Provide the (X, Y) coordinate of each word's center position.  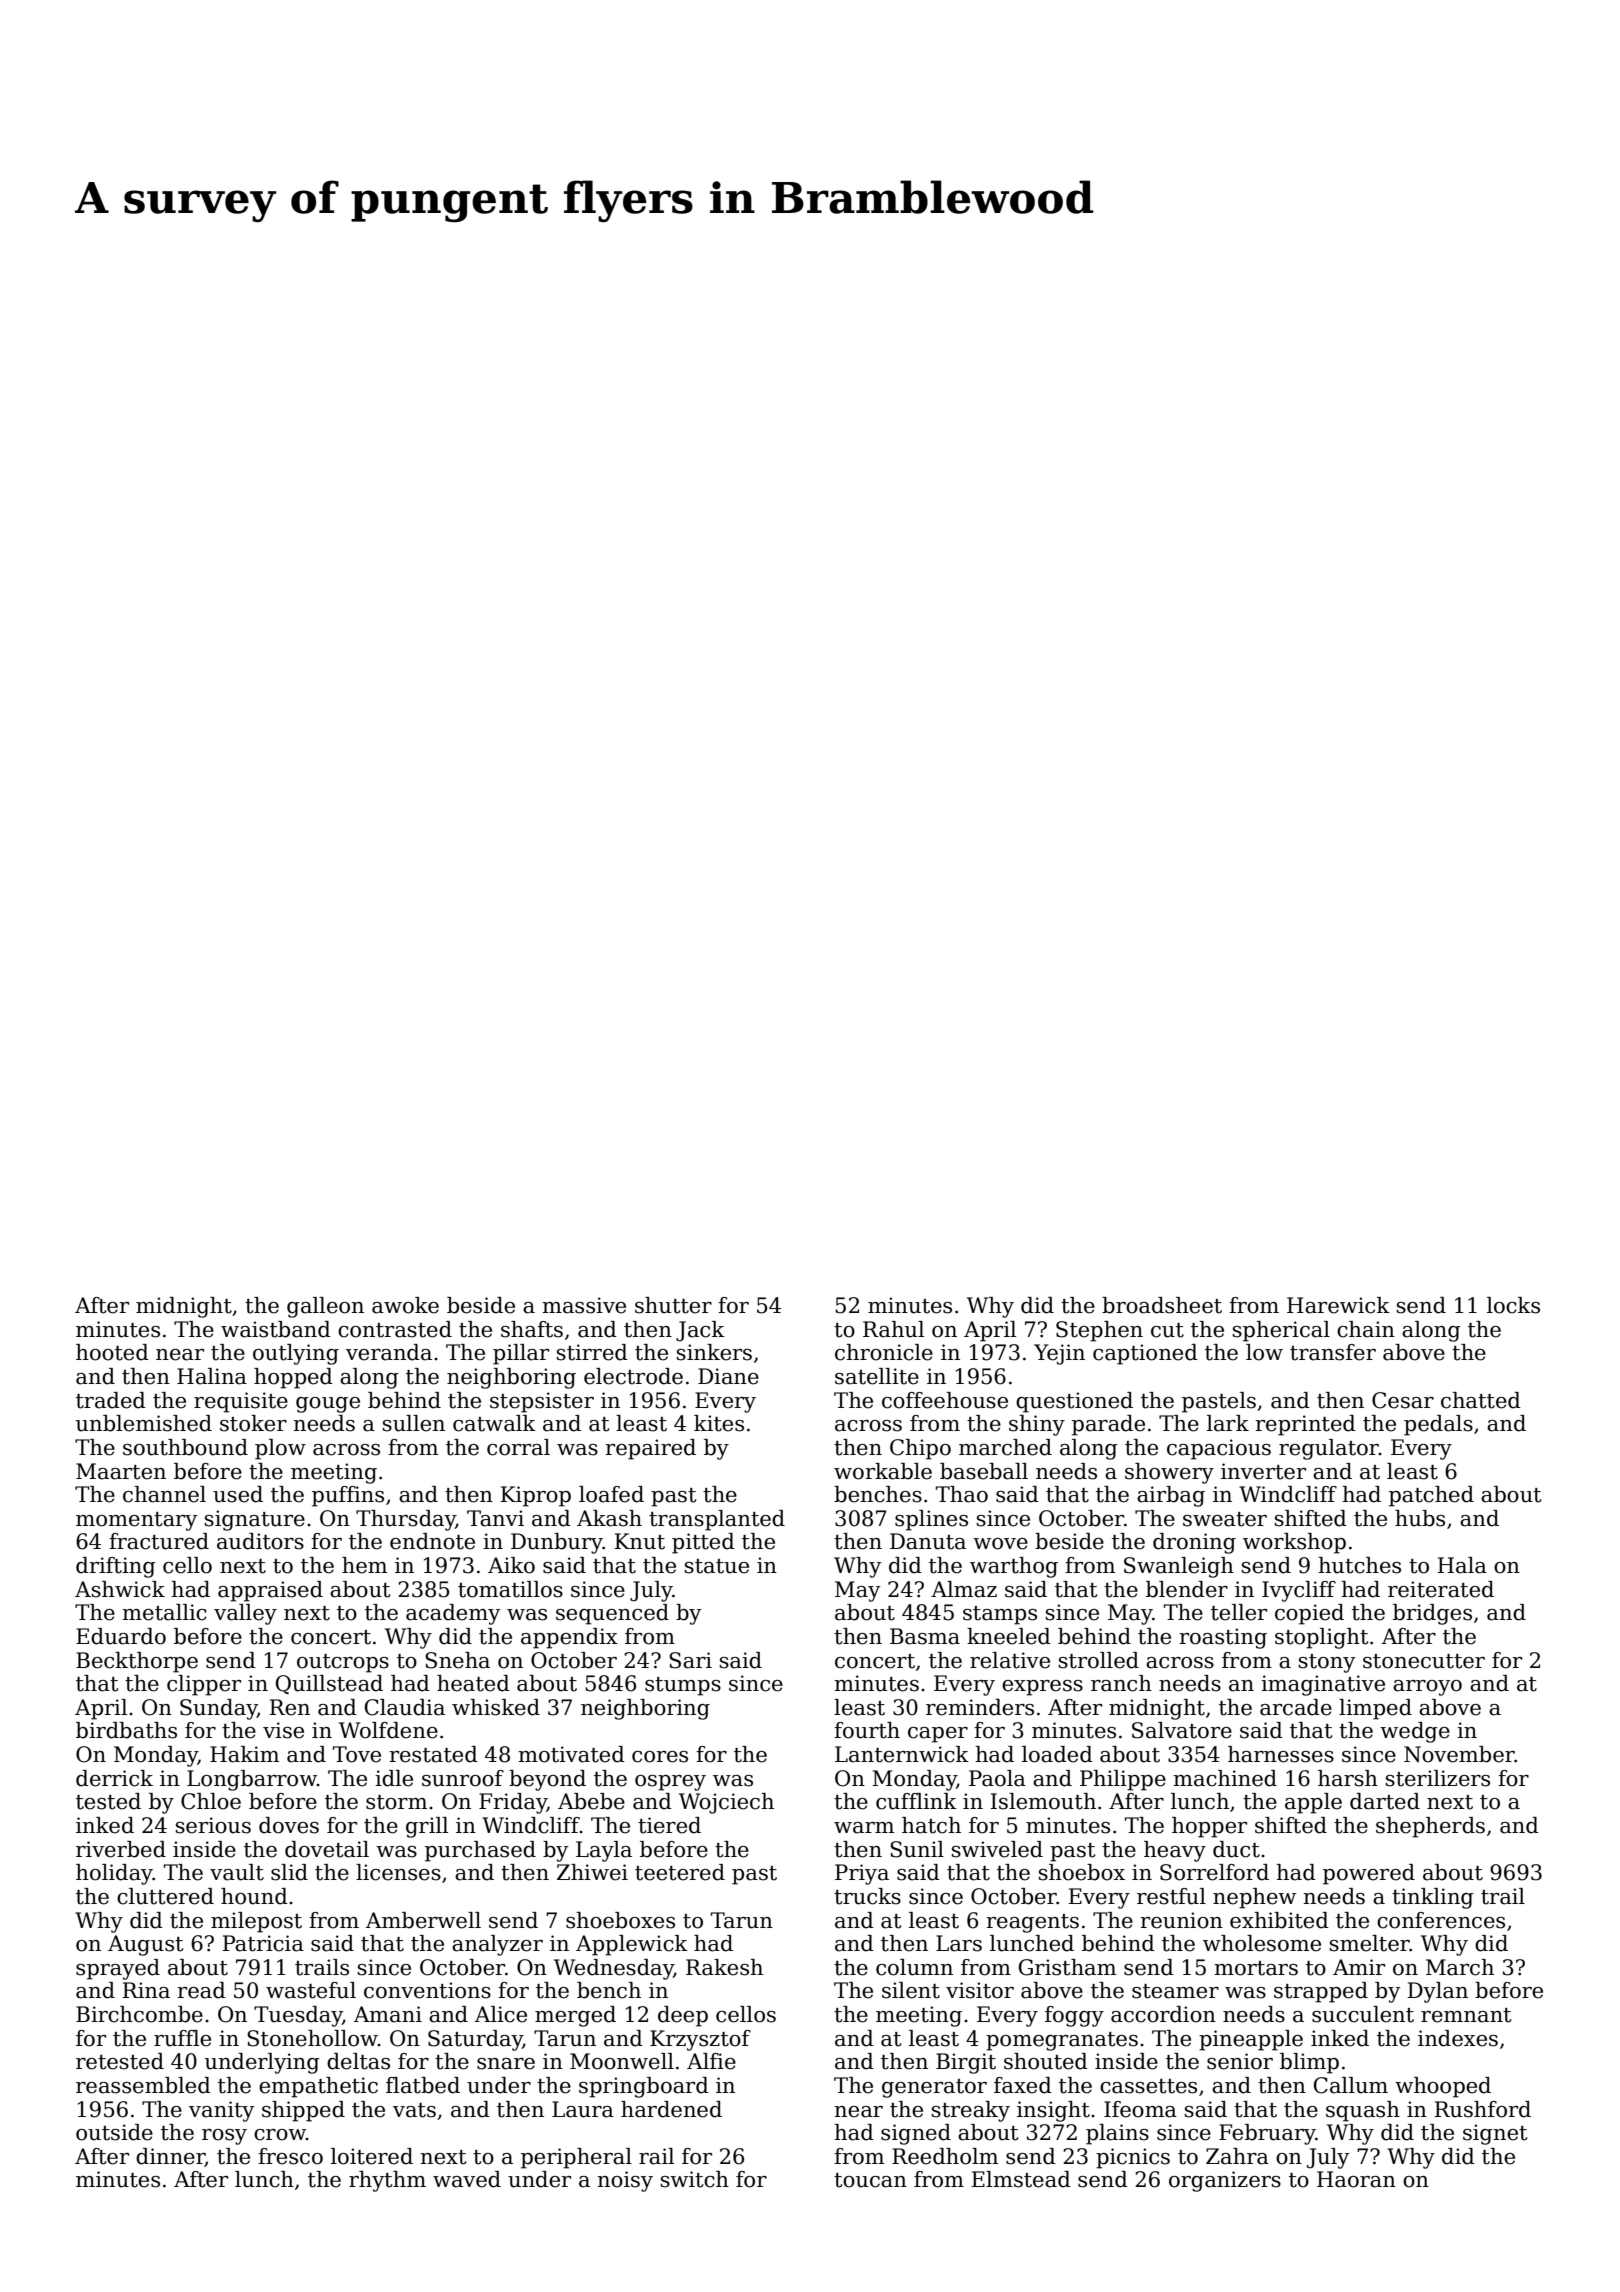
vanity (221, 2111)
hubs (1420, 1518)
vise (283, 1730)
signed (916, 2134)
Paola (997, 1778)
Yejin (1059, 1354)
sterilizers (1438, 1778)
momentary (136, 1521)
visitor (980, 1990)
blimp (1309, 2063)
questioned (1074, 1402)
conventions (427, 1990)
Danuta (928, 1541)
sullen (414, 1423)
